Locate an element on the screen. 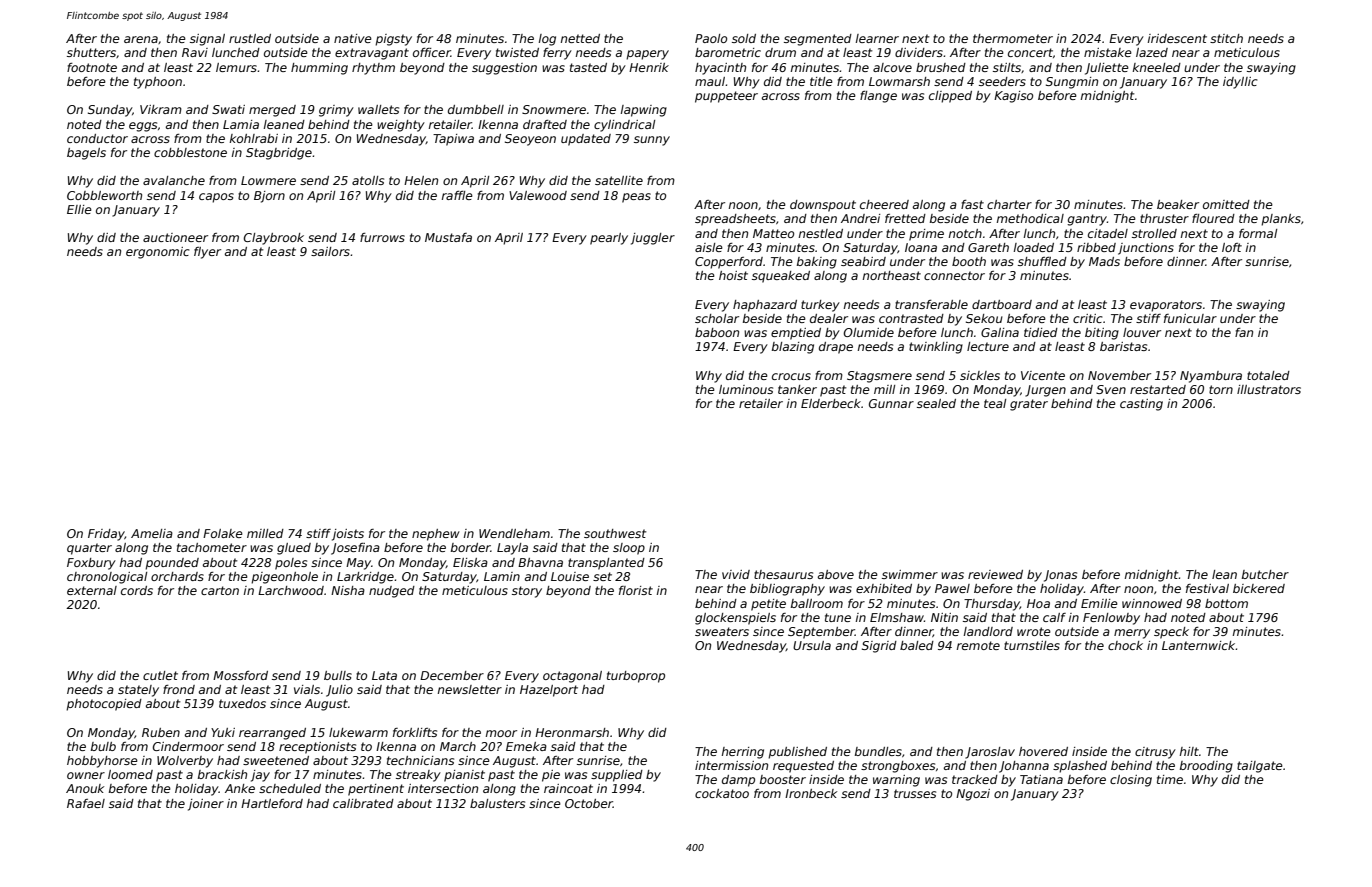 Image resolution: width=1372 pixels, height=887 pixels. Ursula is located at coordinates (812, 645).
